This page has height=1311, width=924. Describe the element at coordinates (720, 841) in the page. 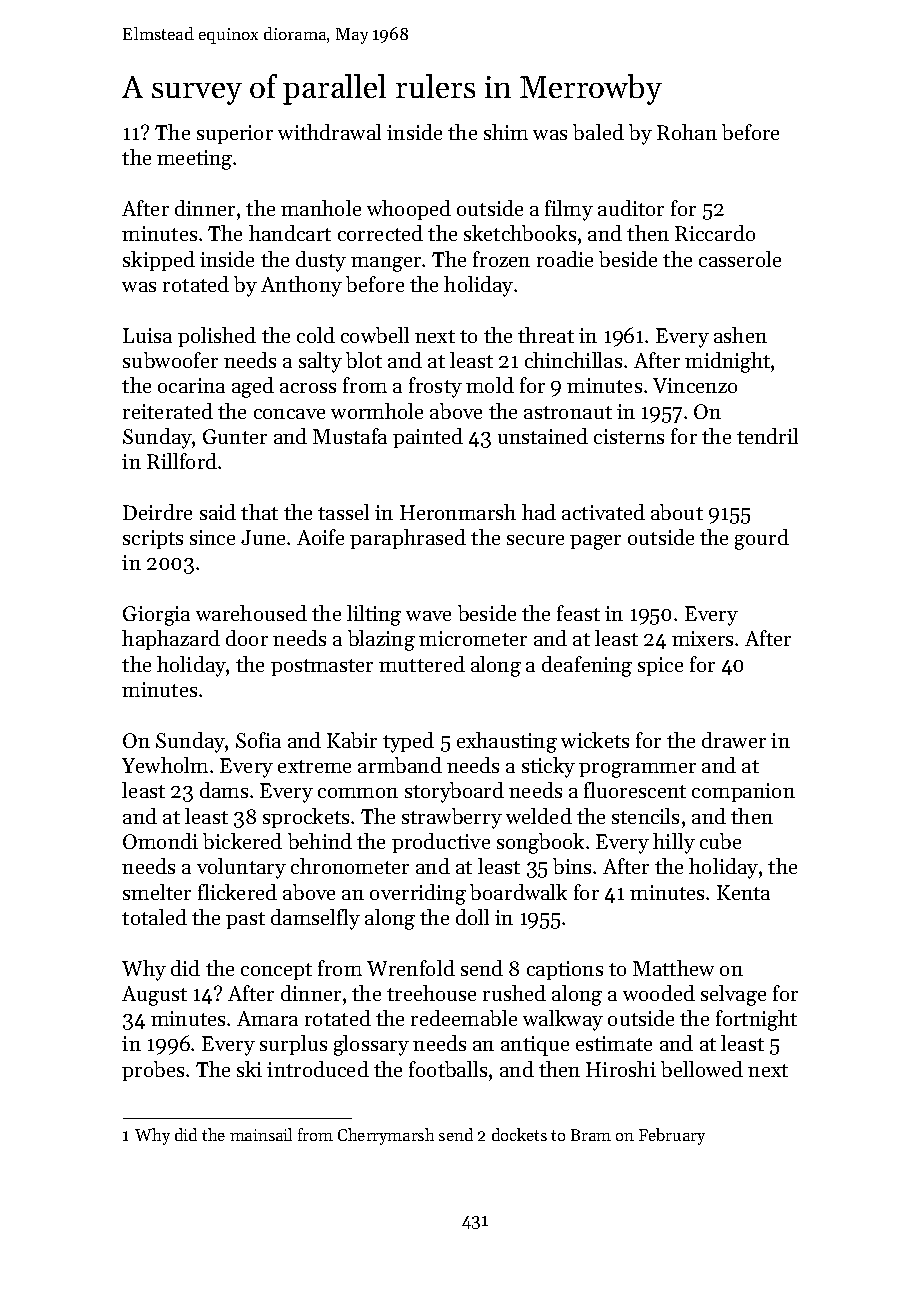

I see `cube` at that location.
